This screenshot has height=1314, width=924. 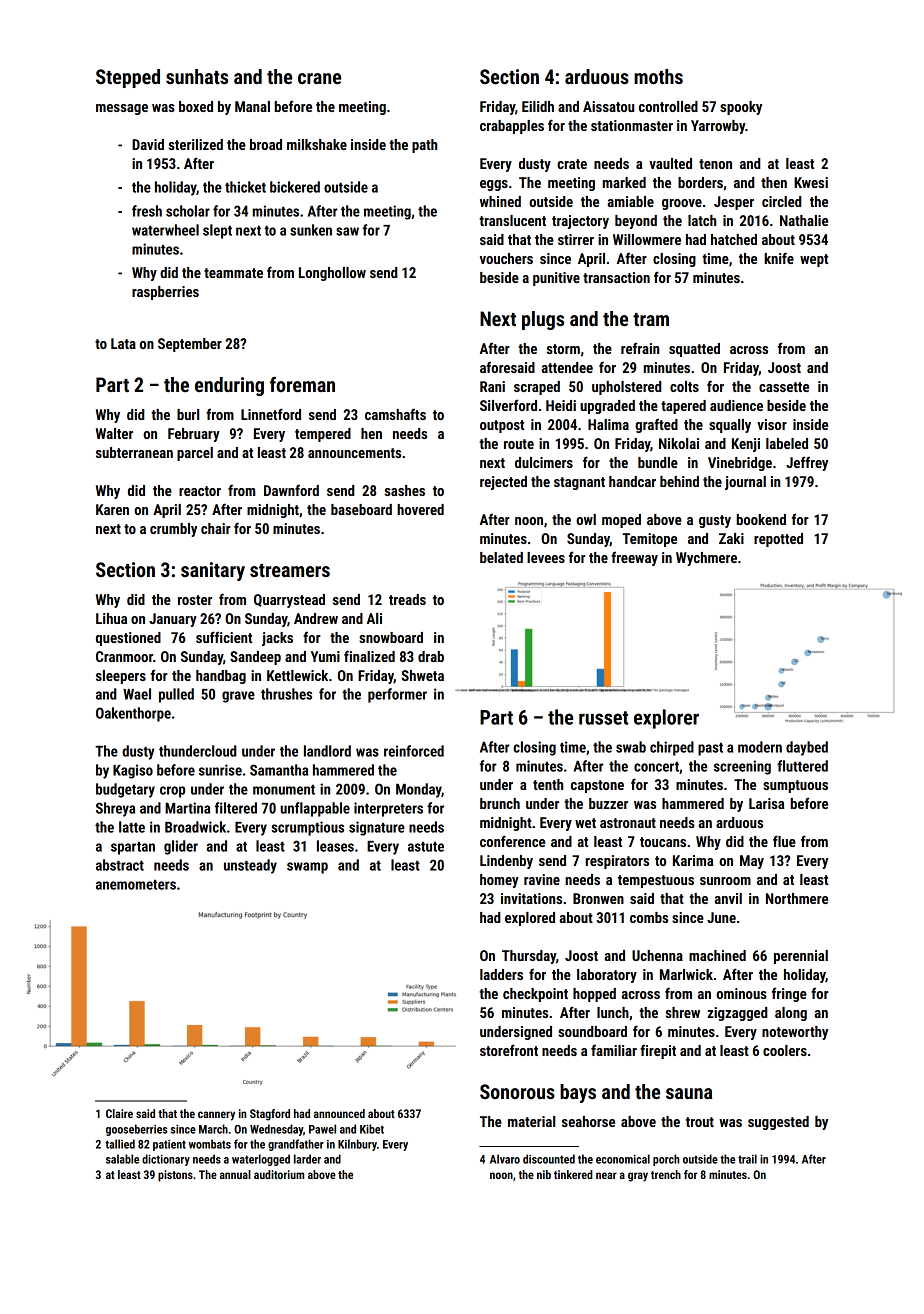 What do you see at coordinates (512, 127) in the screenshot?
I see `crabapples` at bounding box center [512, 127].
